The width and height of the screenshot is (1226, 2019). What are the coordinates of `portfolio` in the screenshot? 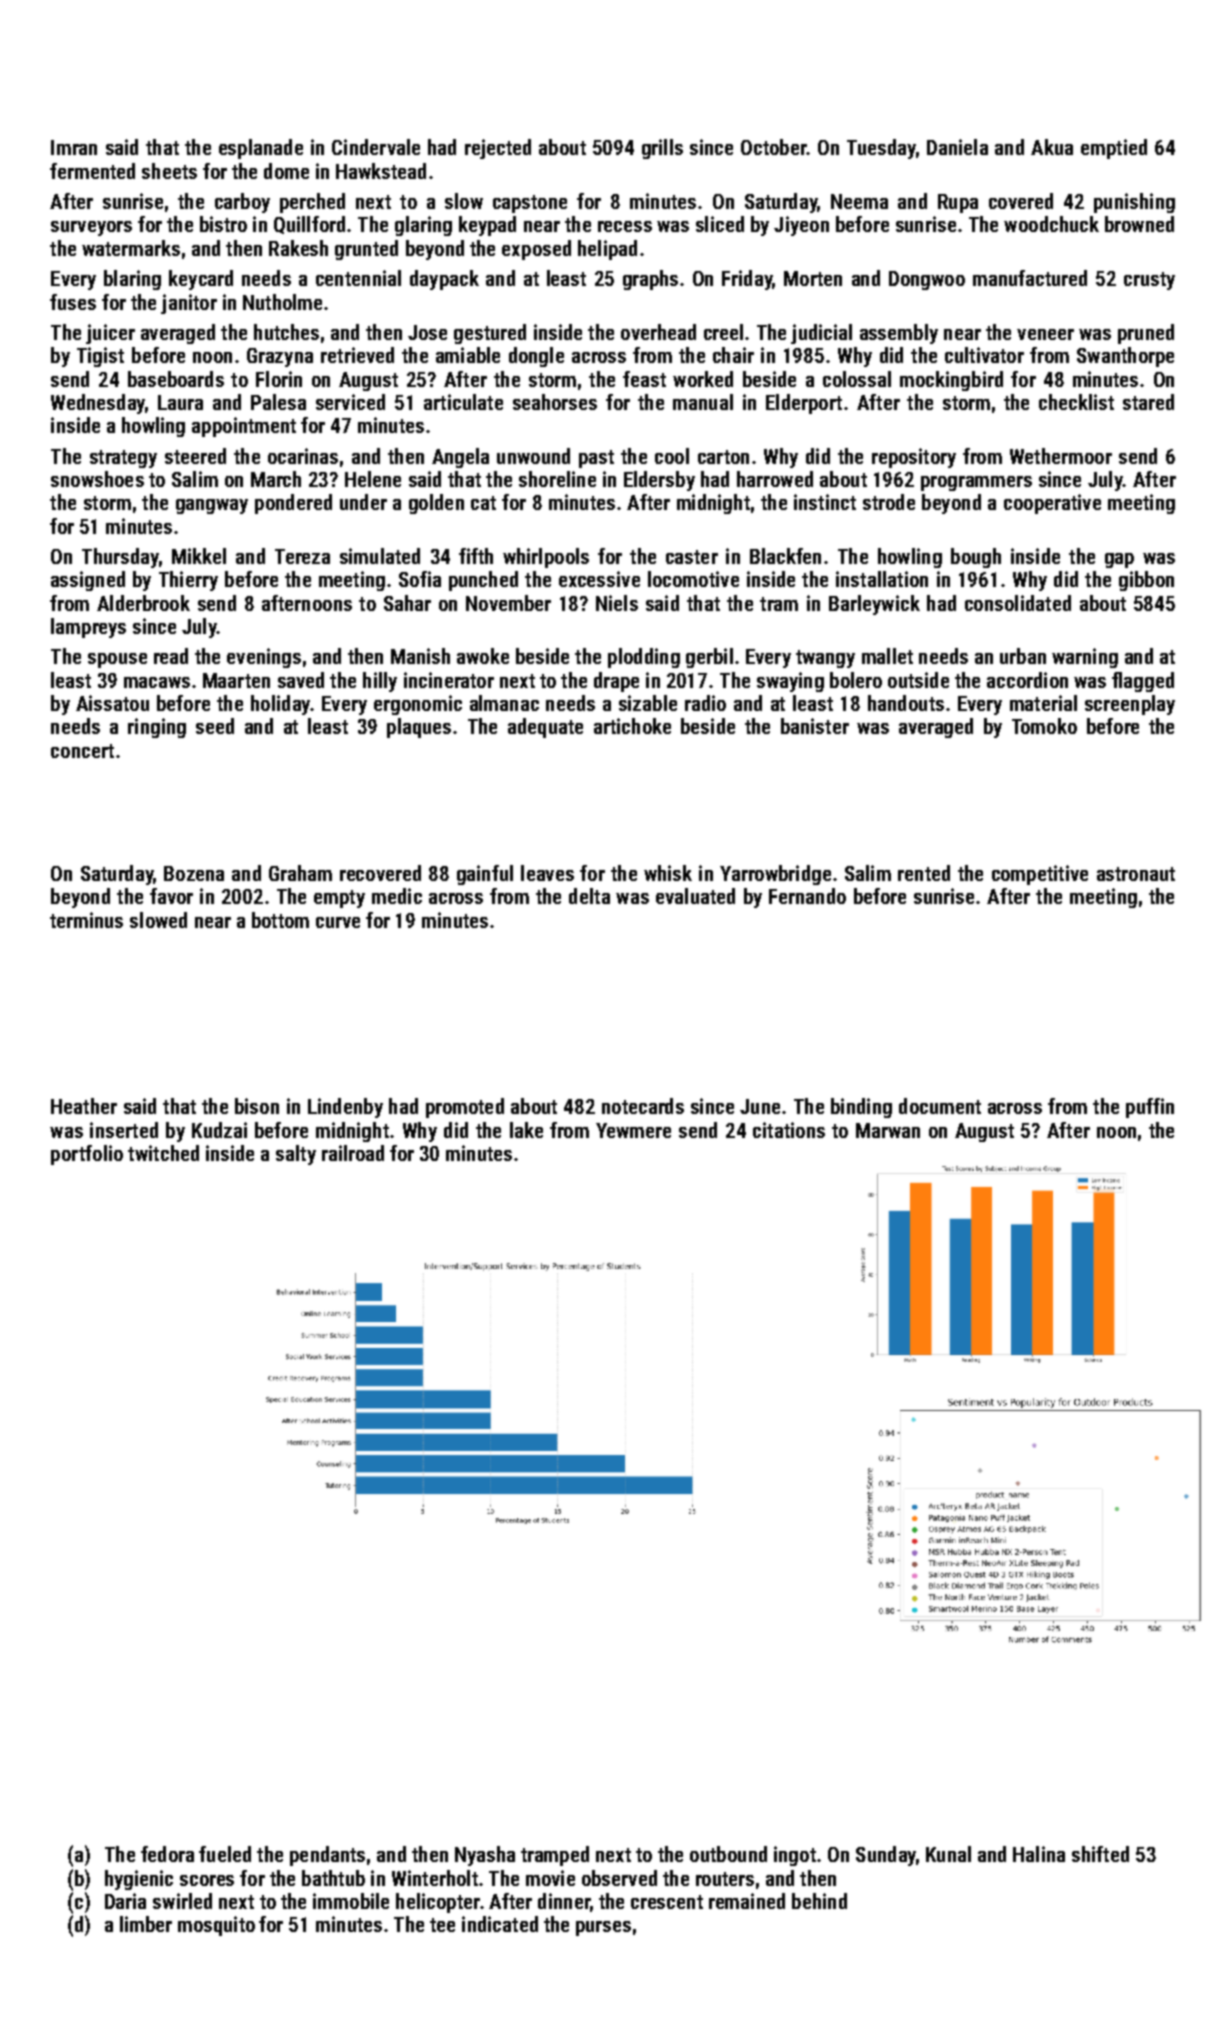 It's located at (87, 1155).
